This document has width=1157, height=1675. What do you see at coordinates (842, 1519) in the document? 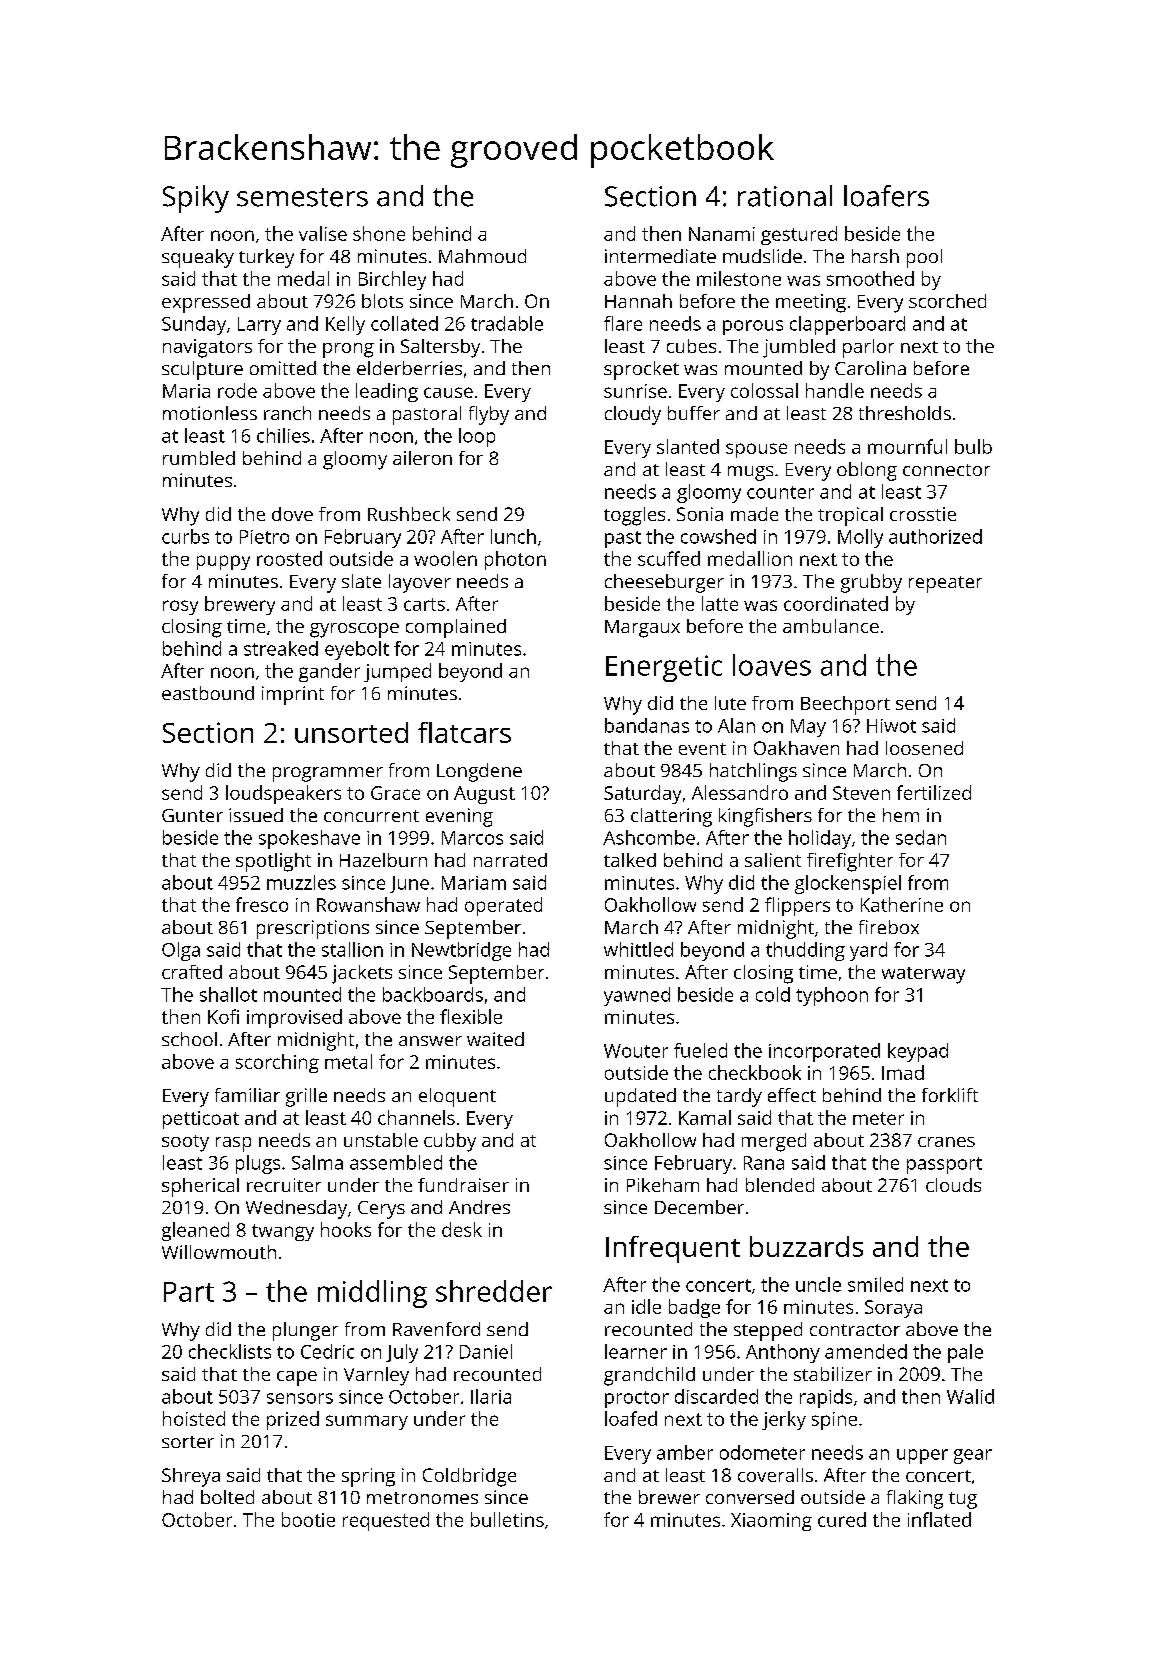
I see `cured` at bounding box center [842, 1519].
